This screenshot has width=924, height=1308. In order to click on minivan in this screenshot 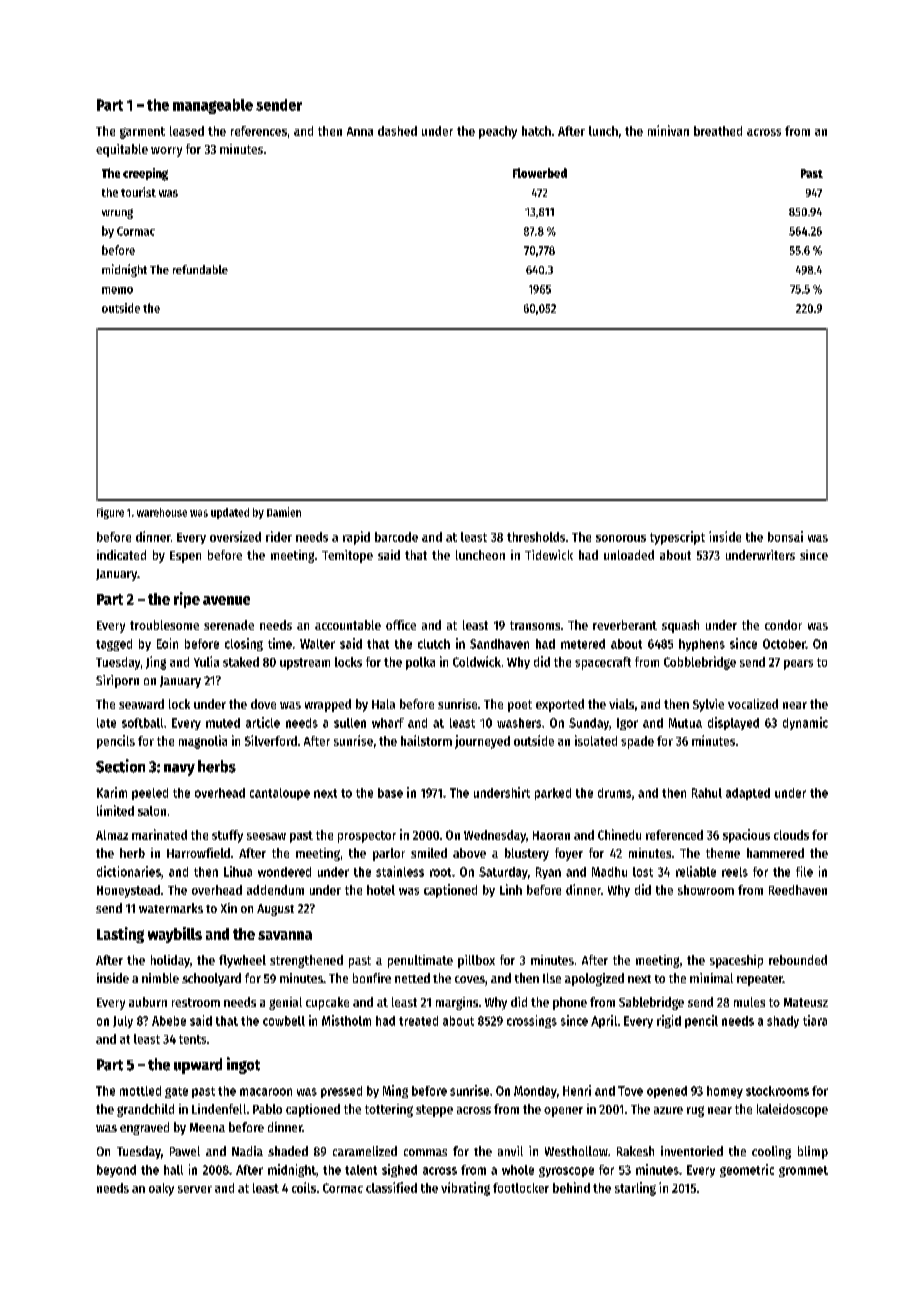, I will do `click(668, 130)`.
